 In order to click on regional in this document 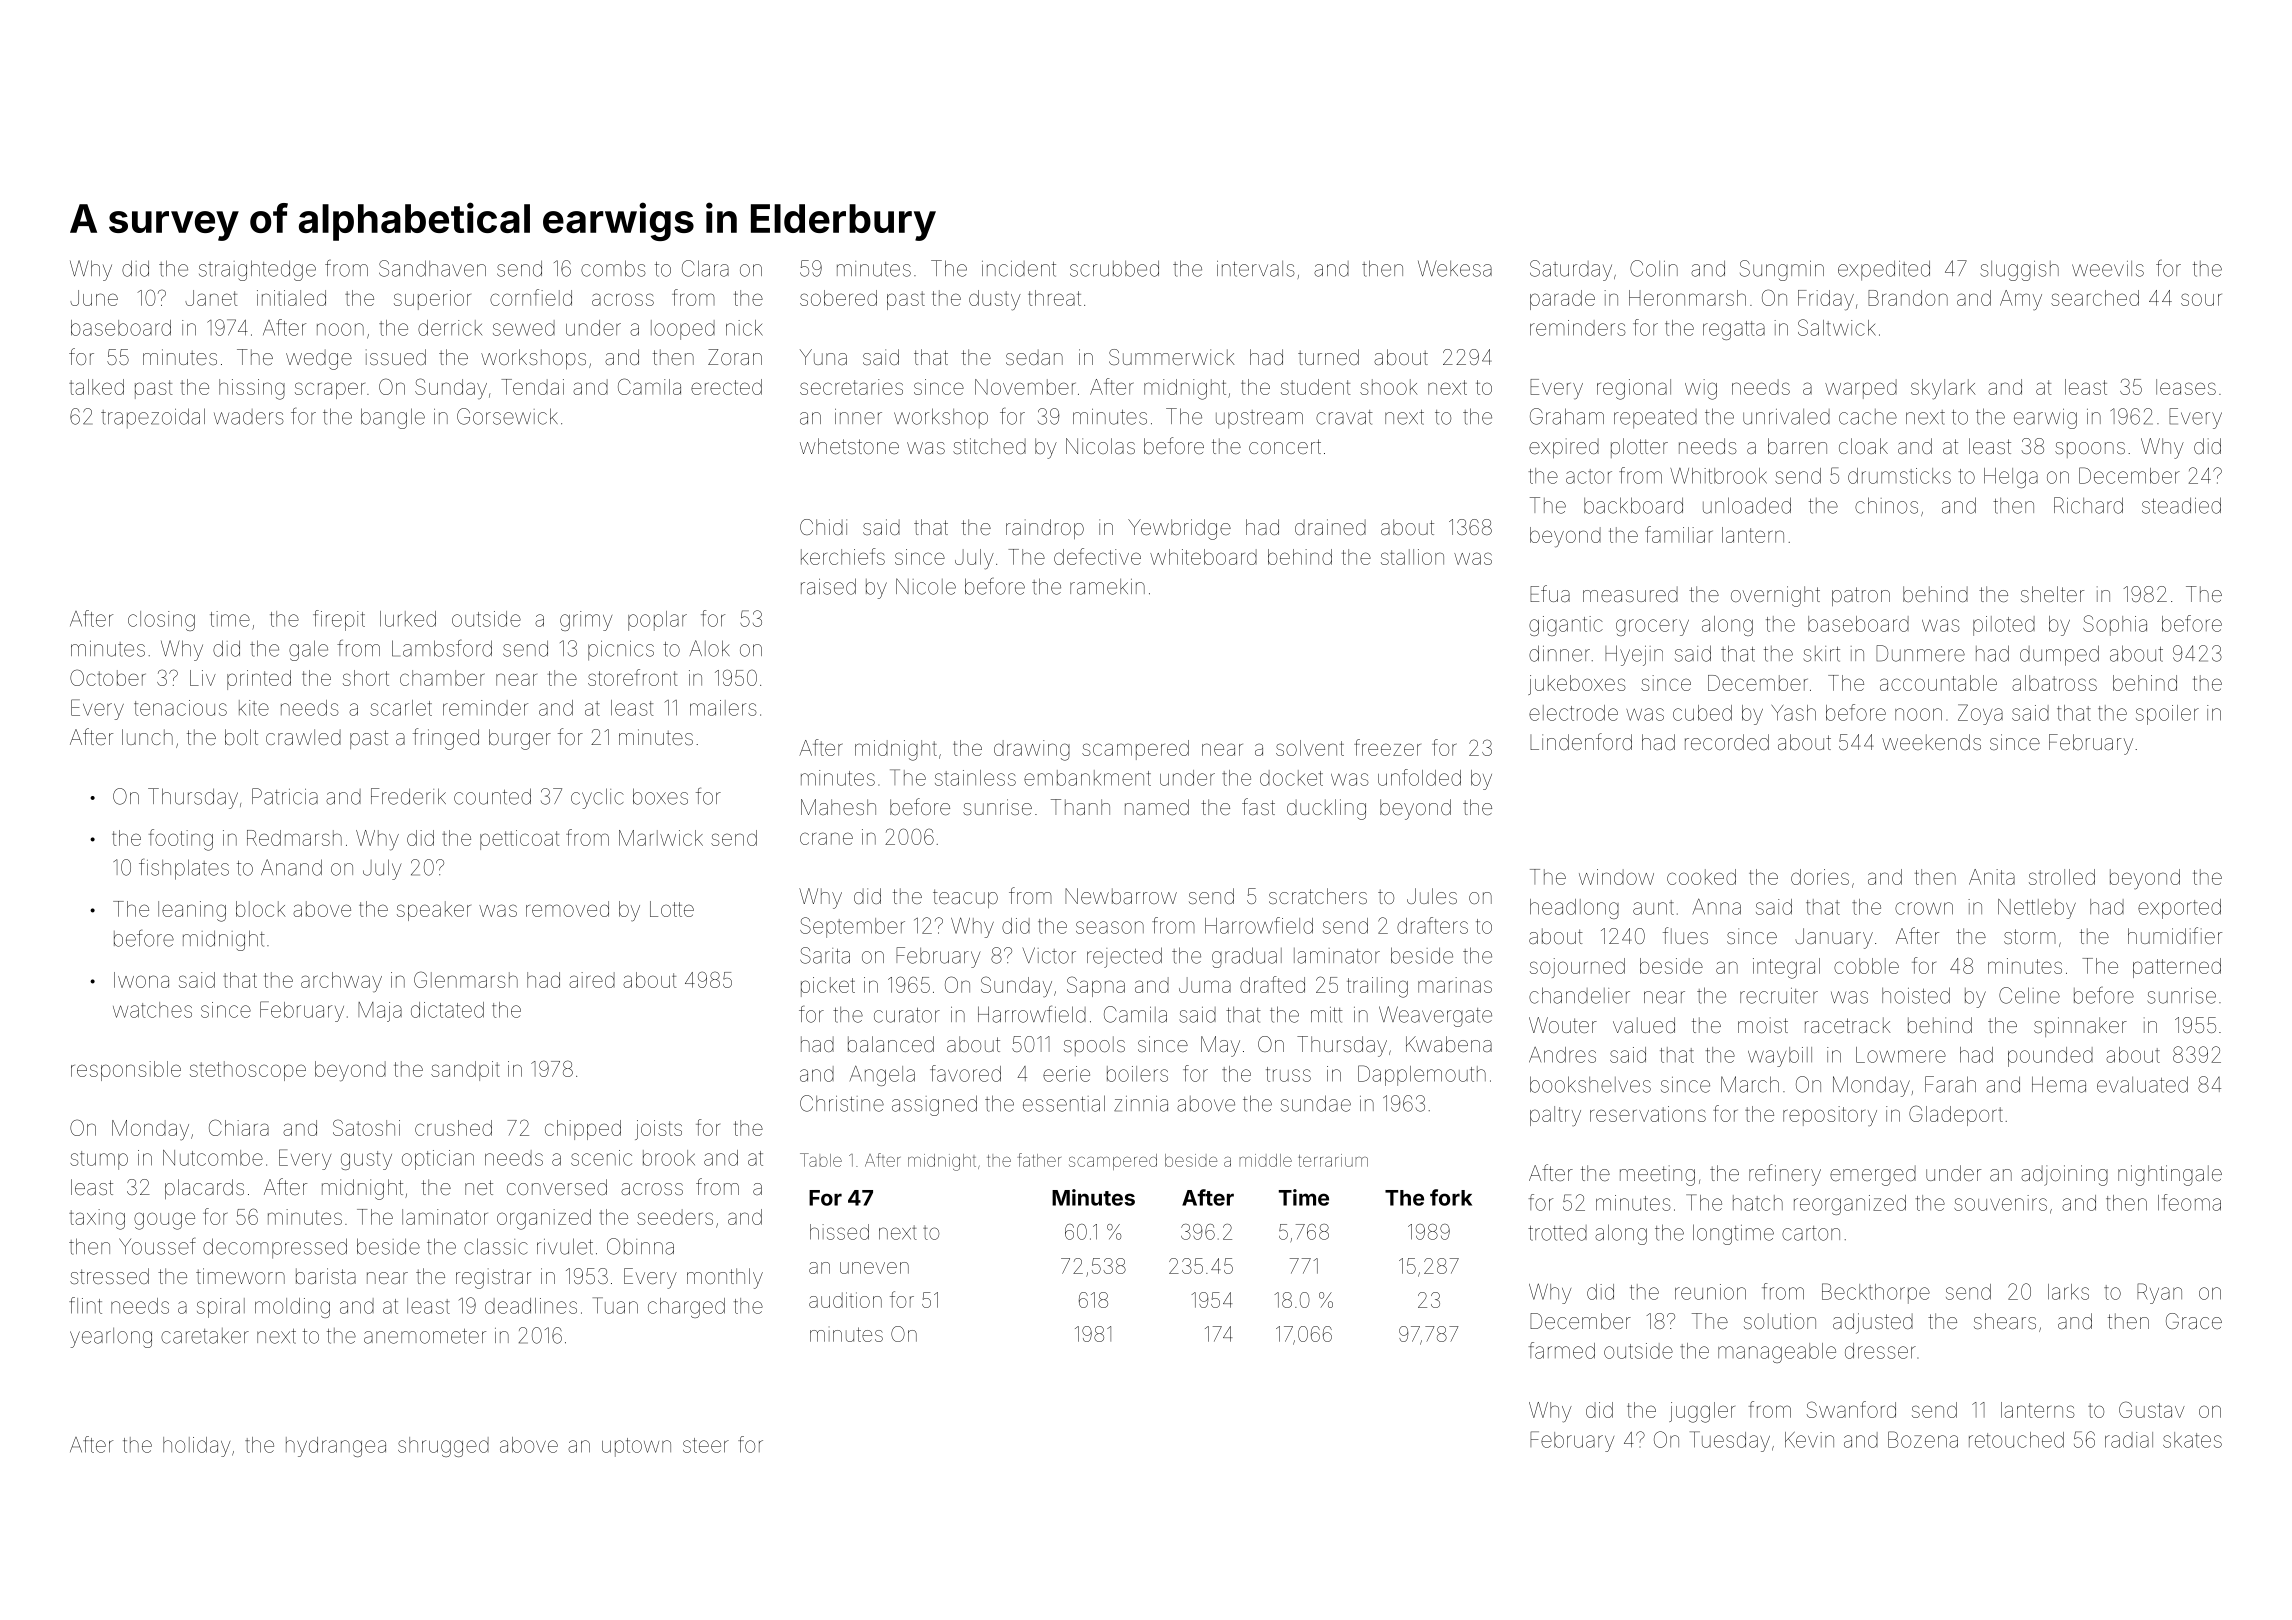, I will do `click(1634, 389)`.
